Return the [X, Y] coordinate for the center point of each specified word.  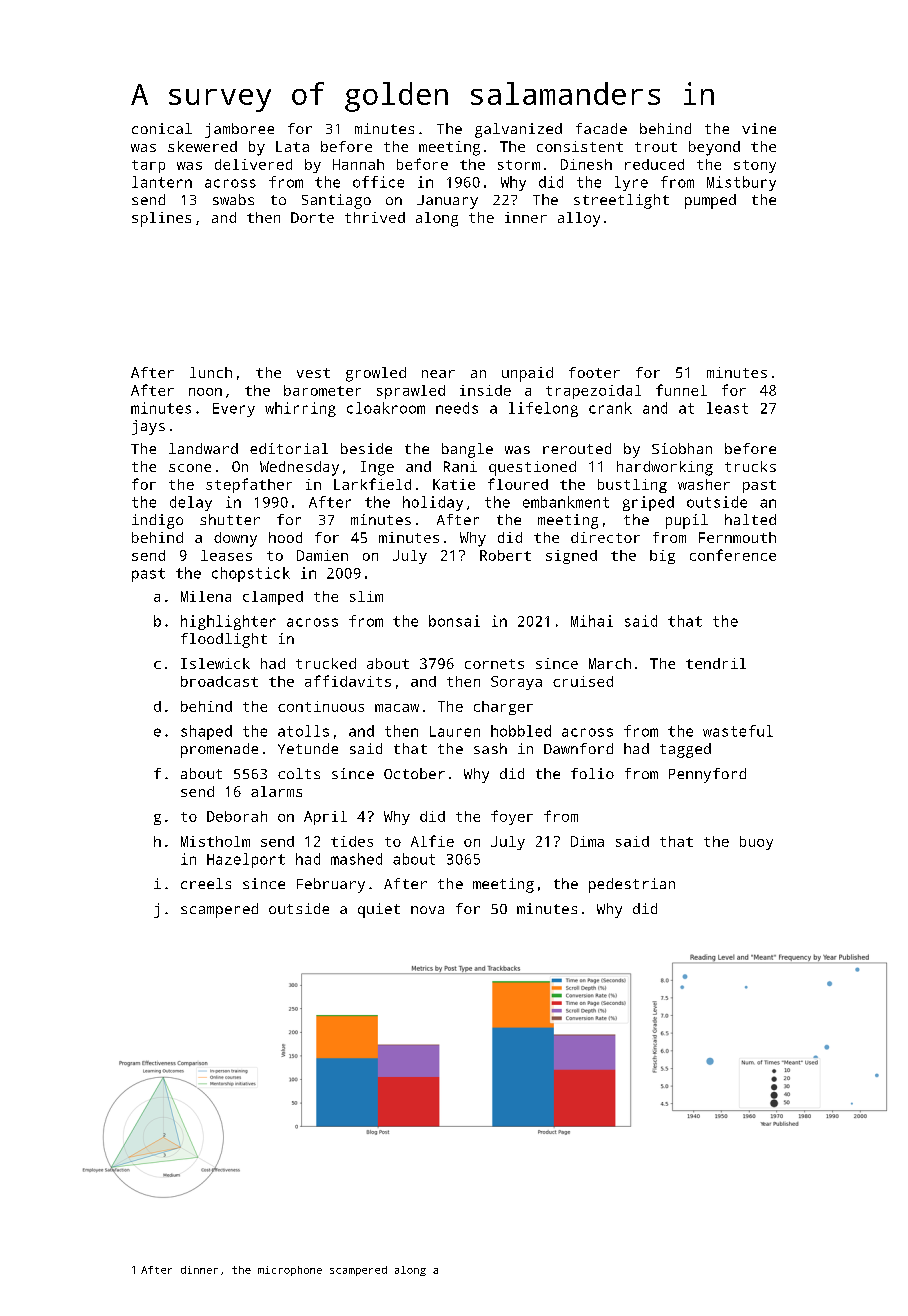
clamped [273, 598]
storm [519, 165]
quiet [379, 910]
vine [759, 128]
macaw [397, 708]
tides [352, 841]
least [727, 408]
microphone [290, 1271]
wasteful [738, 731]
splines [161, 219]
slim [366, 596]
